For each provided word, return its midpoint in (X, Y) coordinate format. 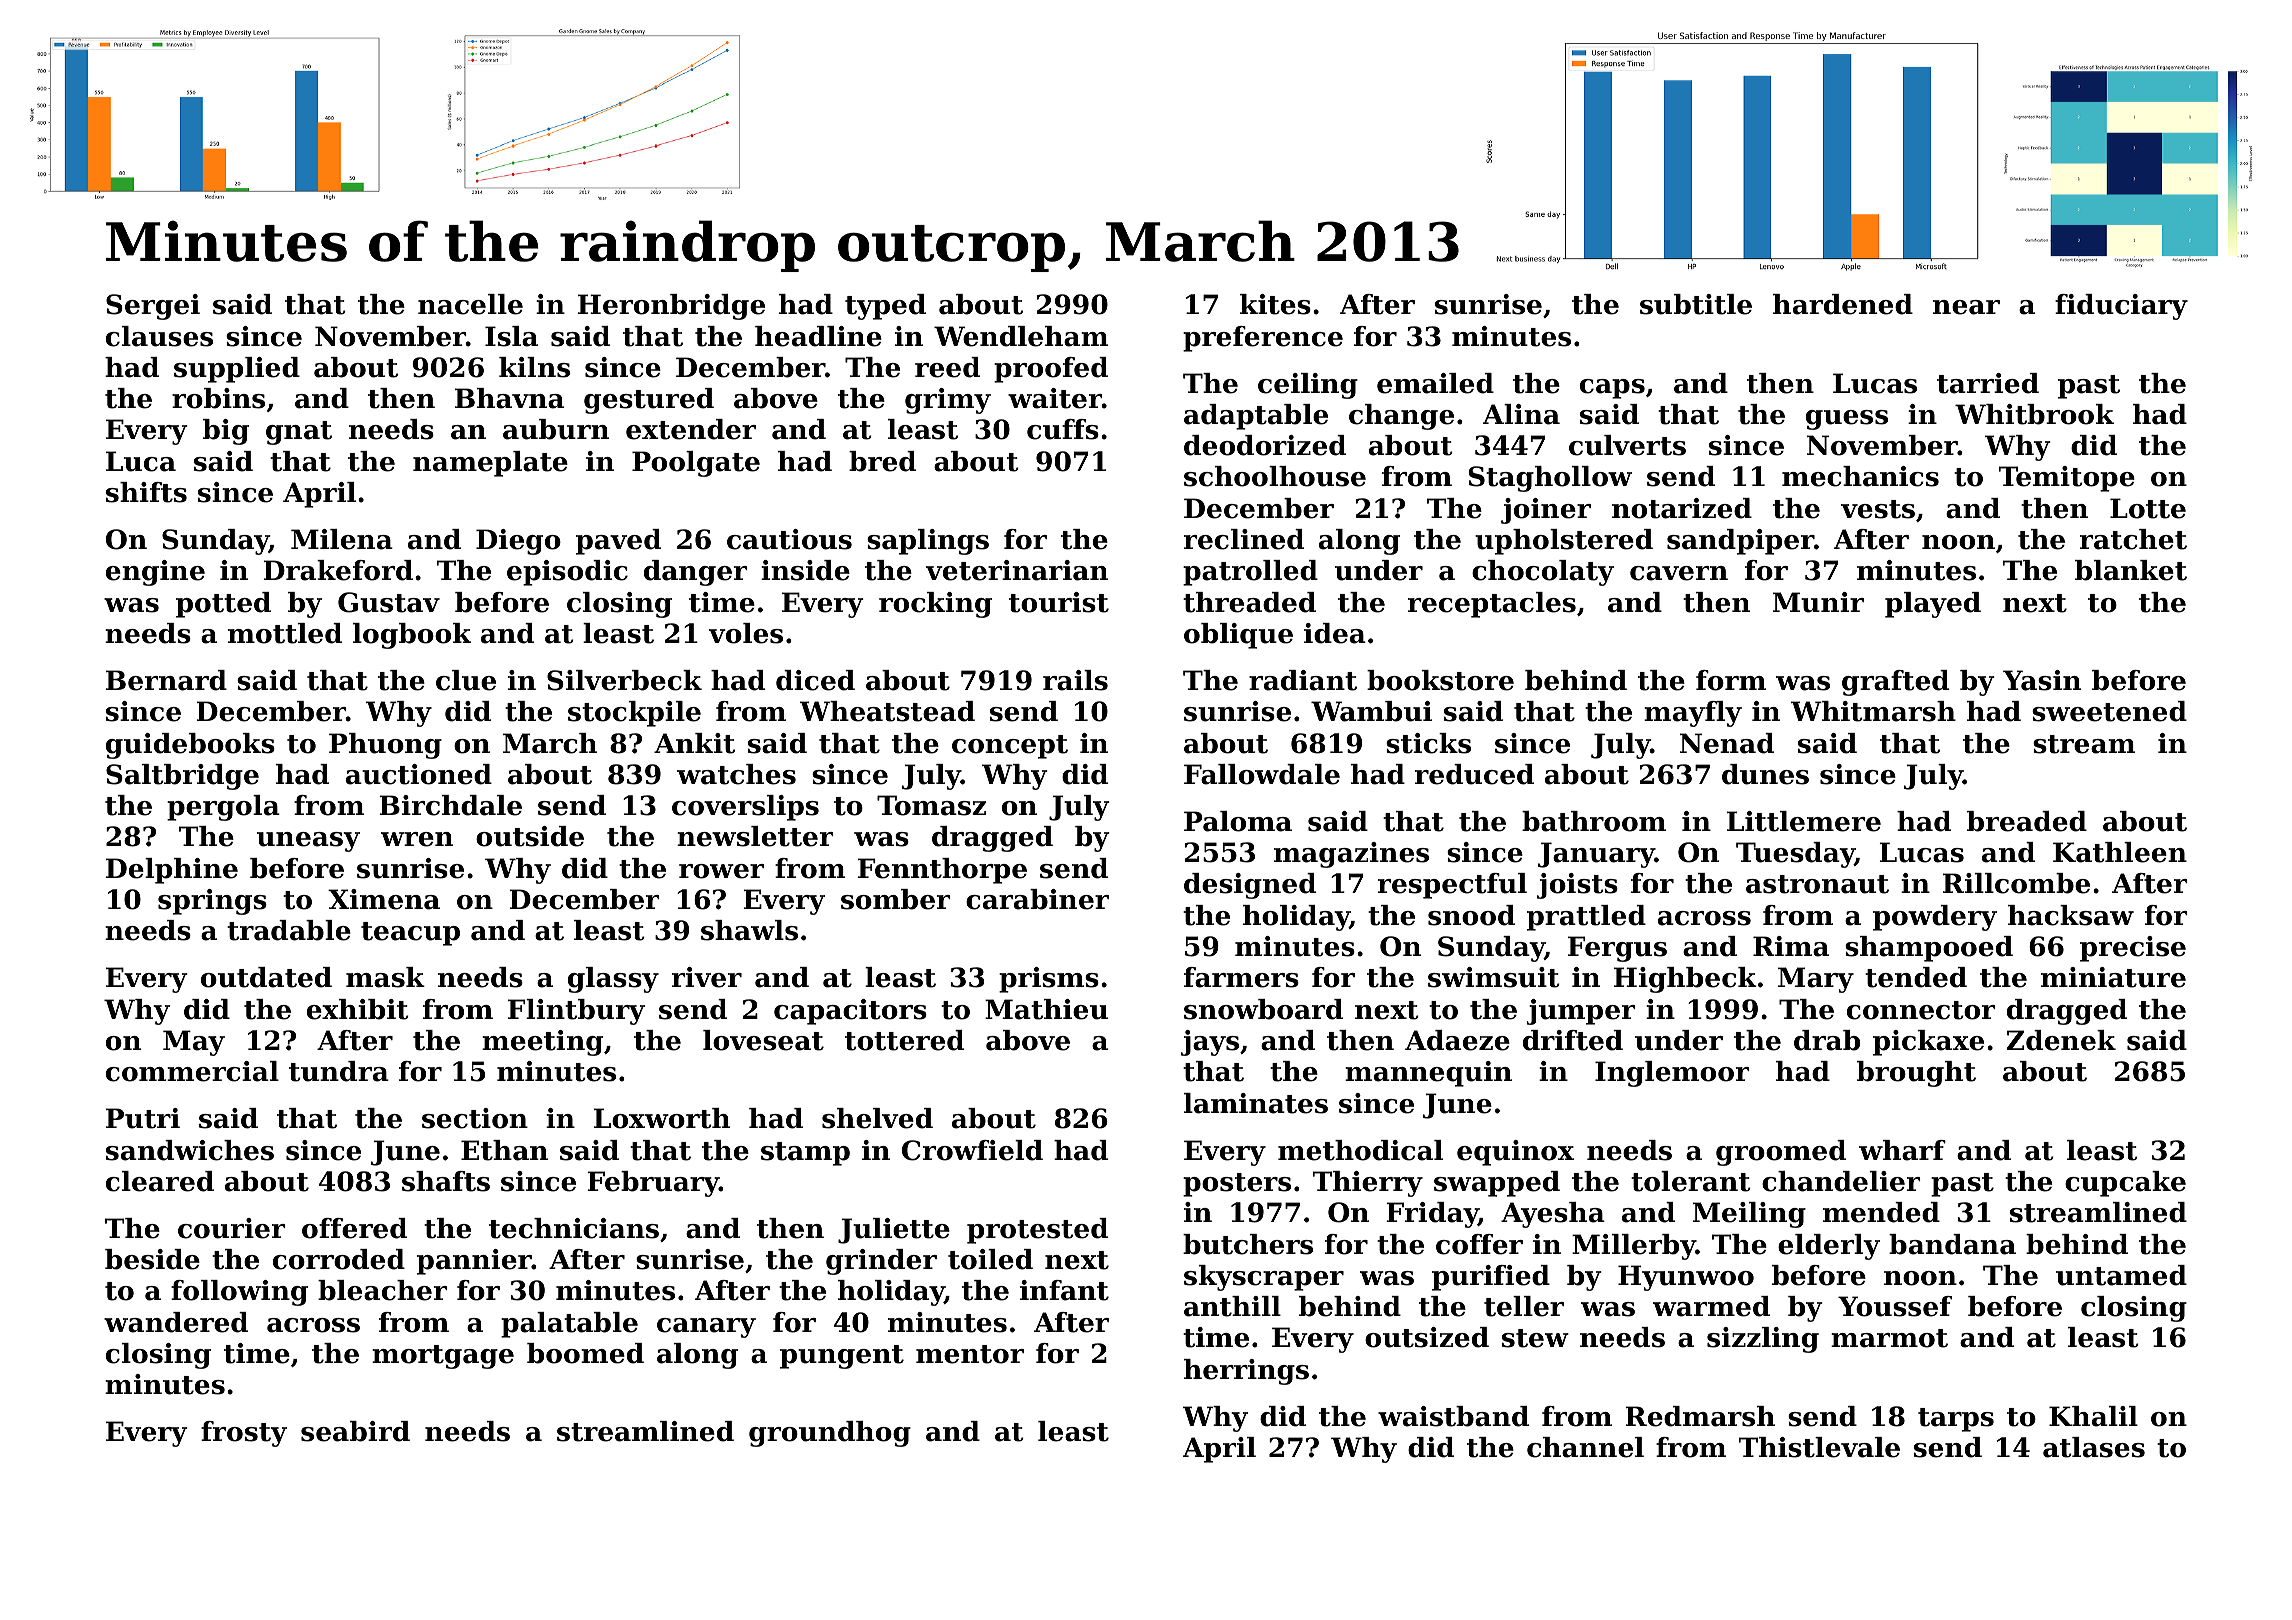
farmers (1241, 977)
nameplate (490, 464)
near (1966, 307)
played (1933, 605)
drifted (1573, 1040)
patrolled (1250, 573)
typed (885, 307)
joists (1577, 886)
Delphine (172, 871)
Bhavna (509, 398)
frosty (244, 1434)
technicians (574, 1228)
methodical (1360, 1150)
